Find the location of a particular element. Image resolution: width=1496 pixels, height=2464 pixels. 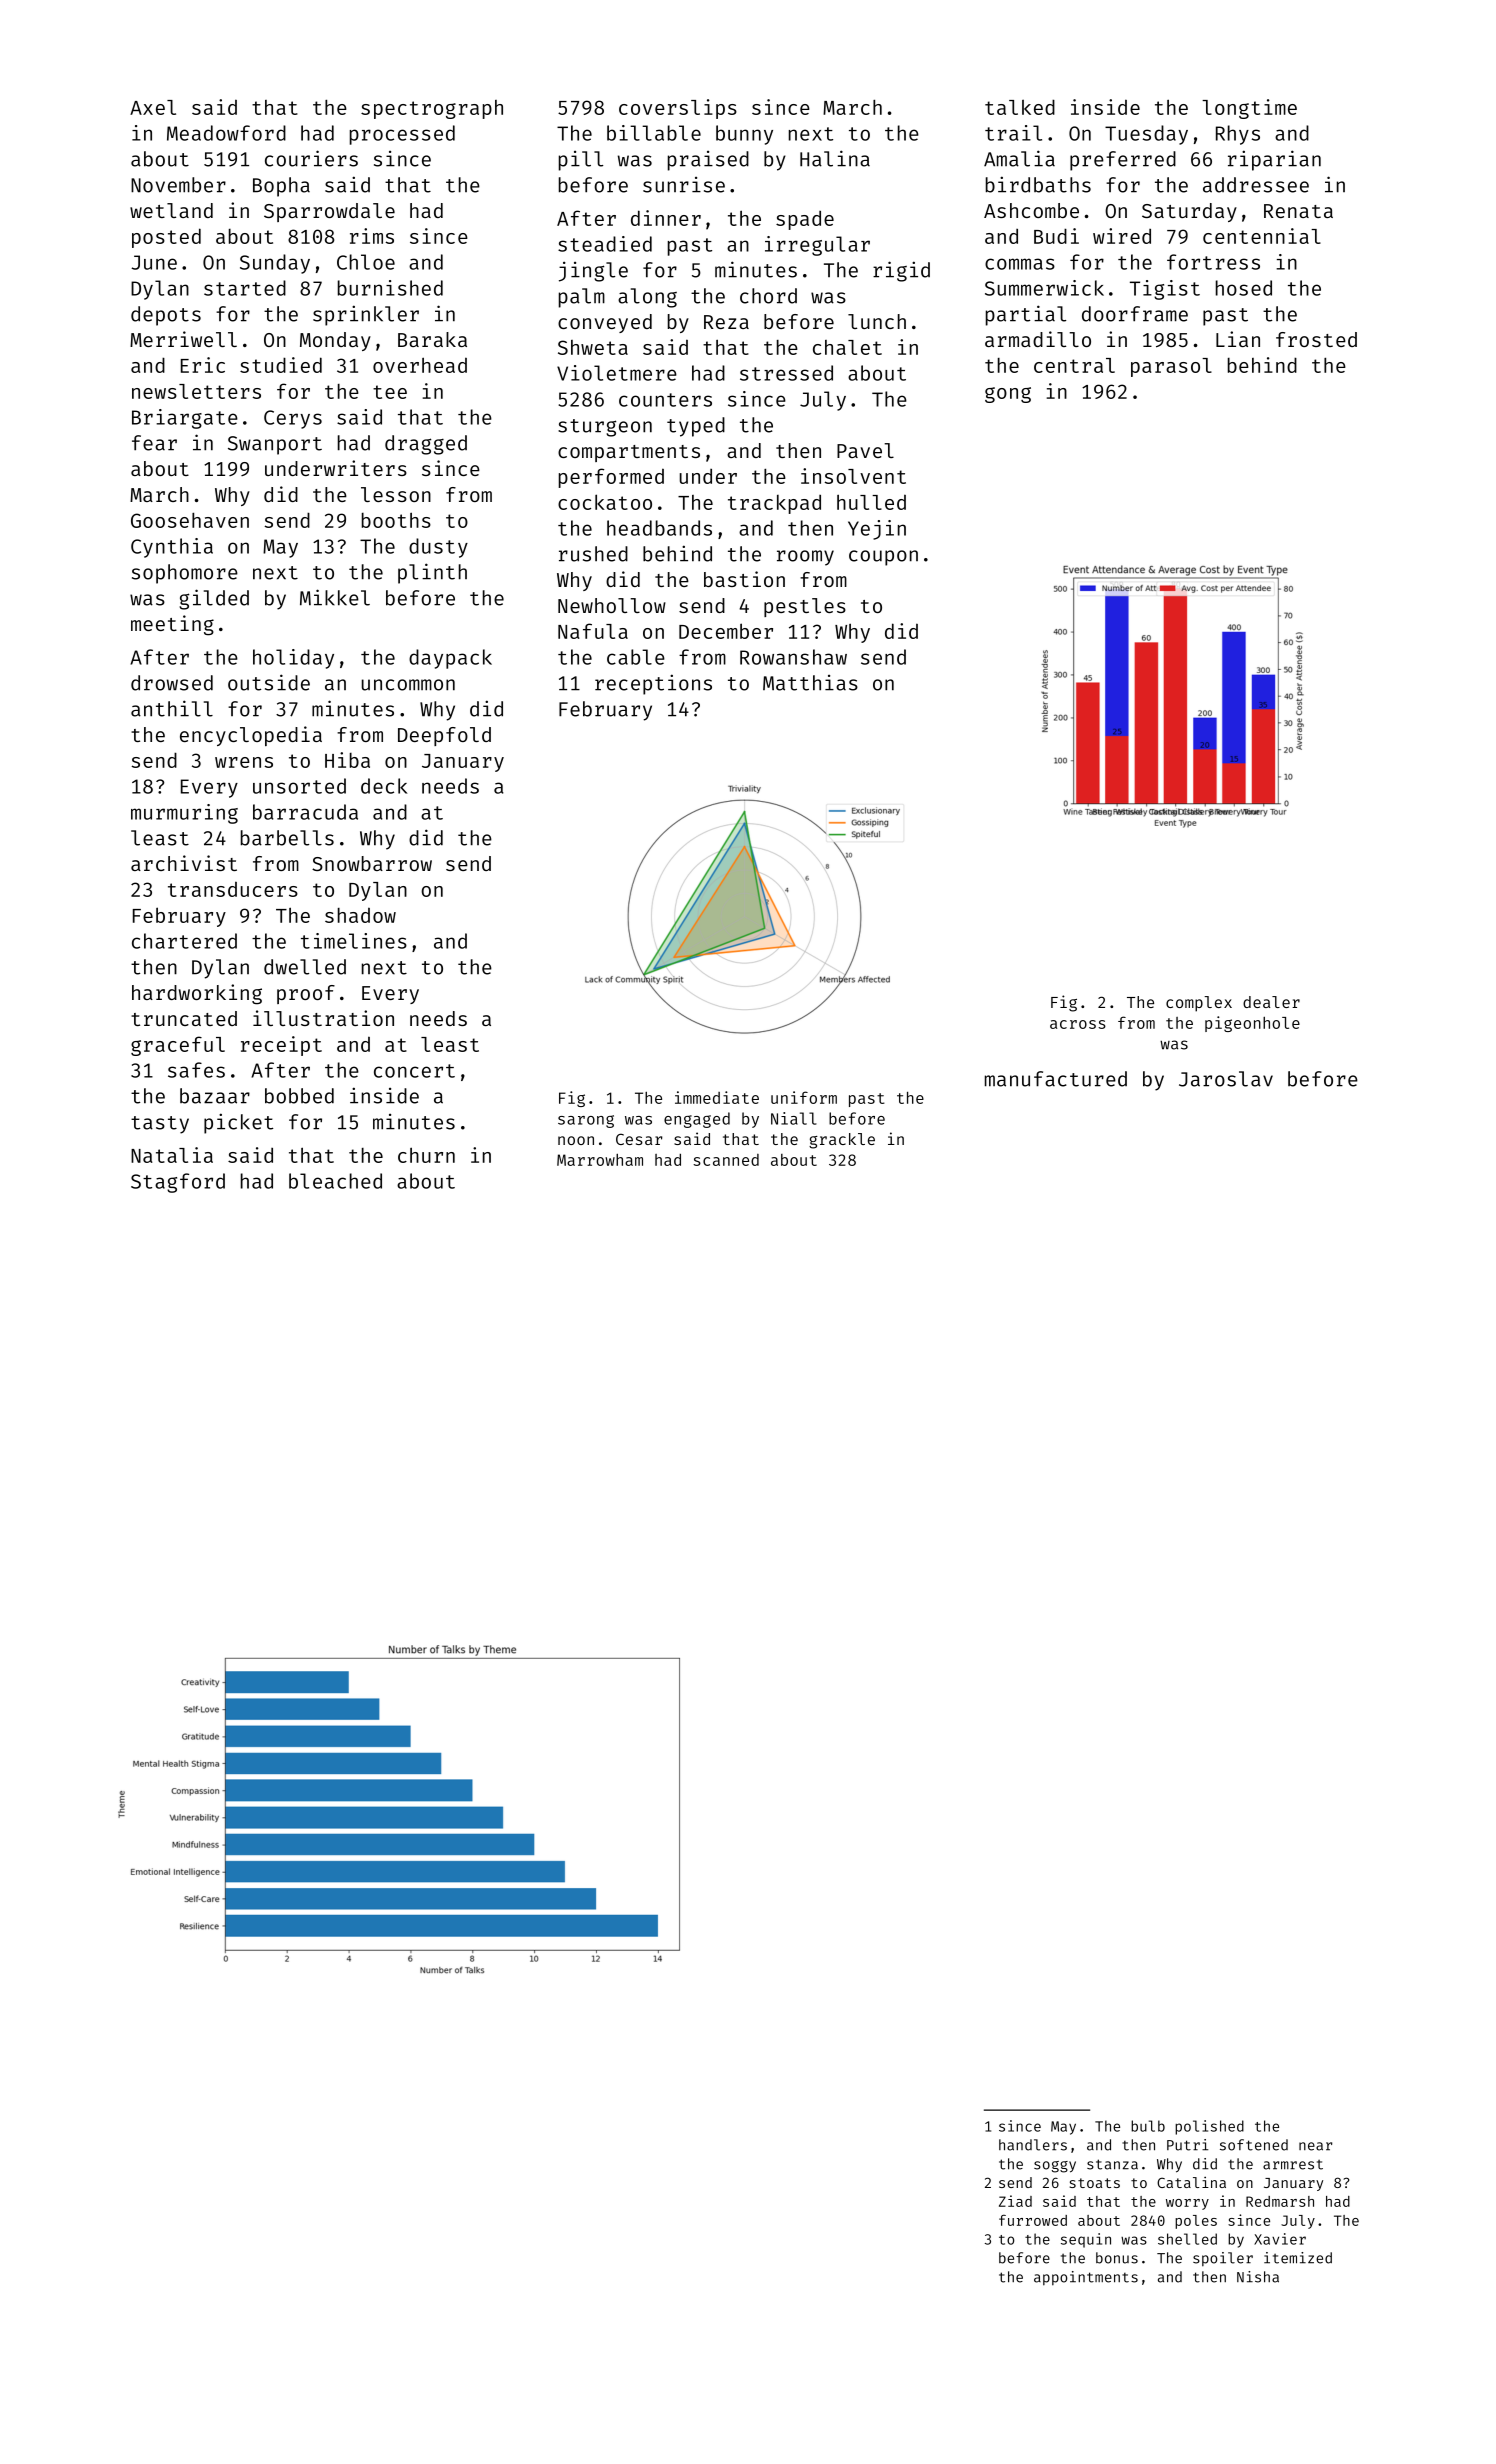

receipt is located at coordinates (281, 1046).
